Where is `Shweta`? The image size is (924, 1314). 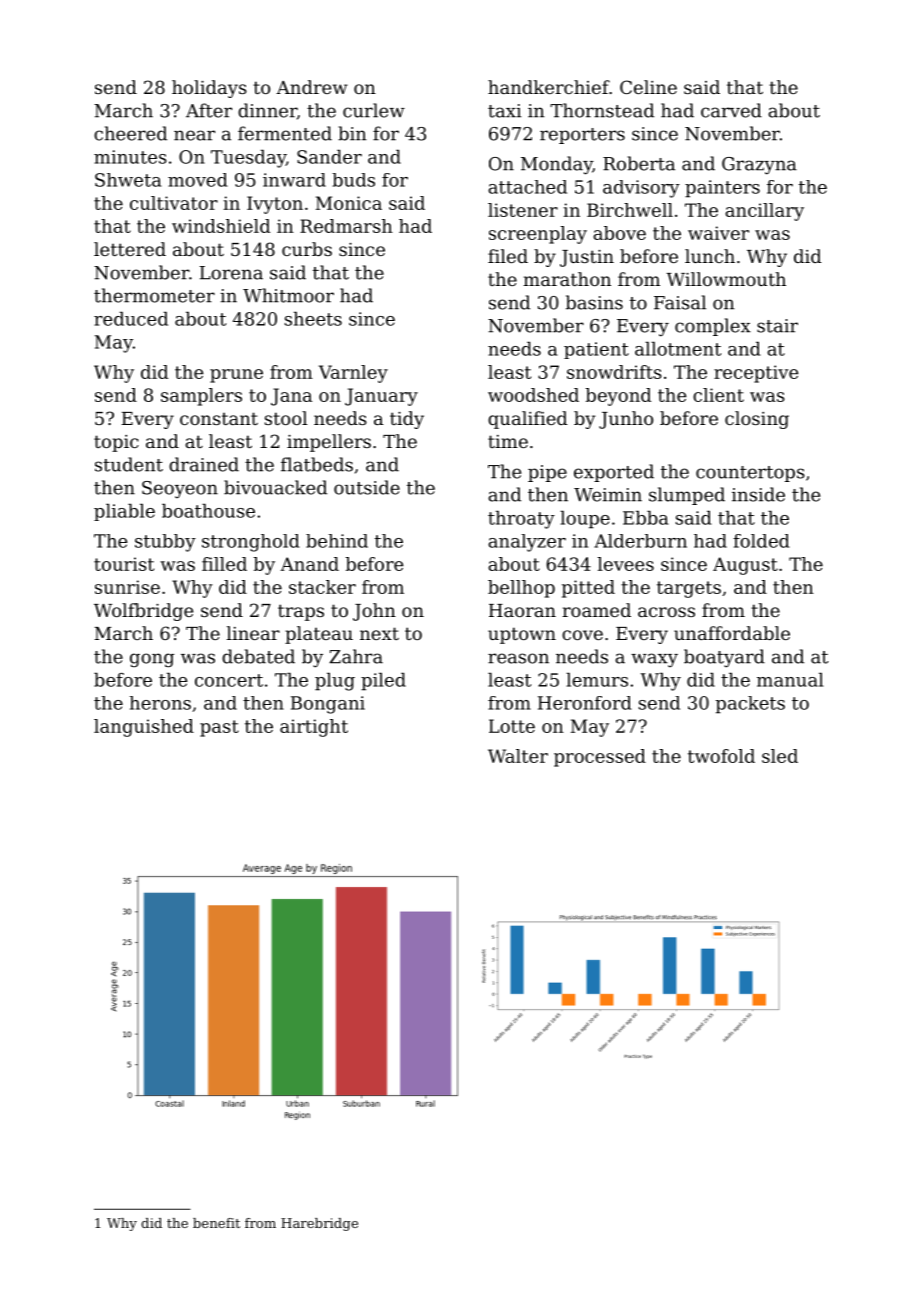
Shweta is located at coordinates (128, 180).
